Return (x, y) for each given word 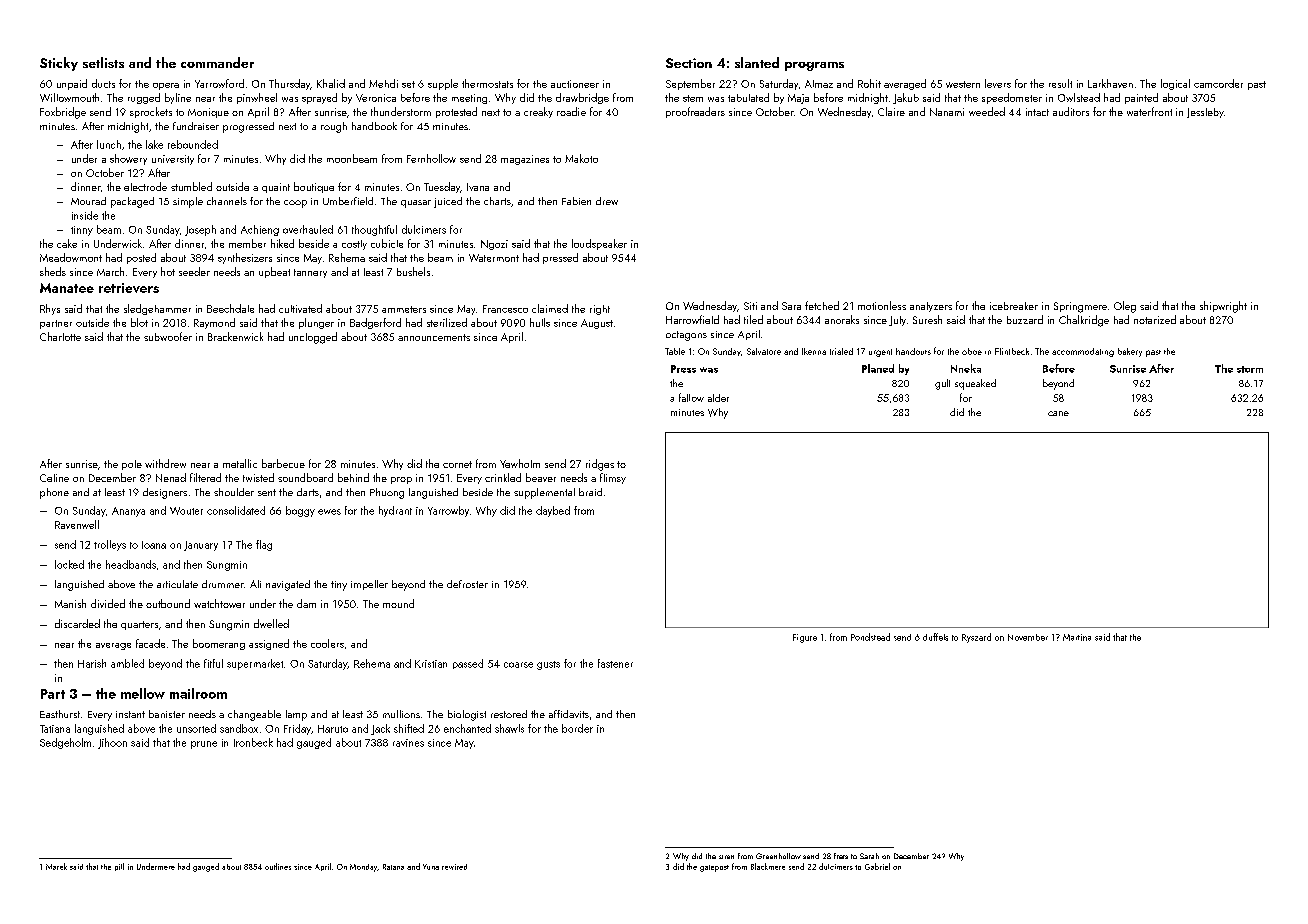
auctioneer (575, 84)
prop (401, 480)
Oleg (1125, 307)
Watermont (494, 258)
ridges (600, 465)
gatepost (714, 868)
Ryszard (976, 638)
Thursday (289, 84)
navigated (288, 585)
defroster (467, 584)
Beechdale (230, 308)
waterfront (1149, 111)
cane (1058, 413)
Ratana (393, 867)
